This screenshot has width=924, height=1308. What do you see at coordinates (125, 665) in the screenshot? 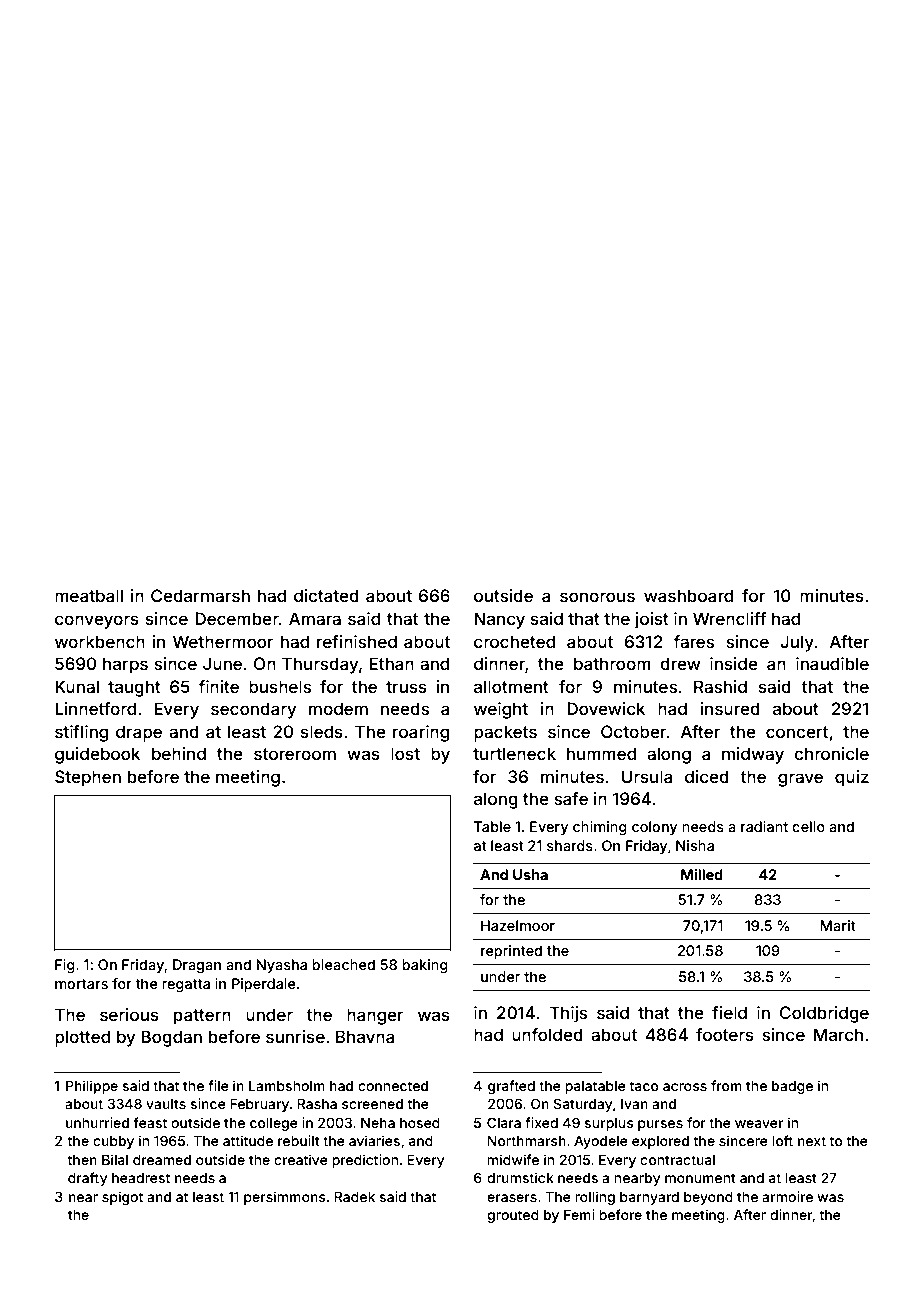
I see `harps` at bounding box center [125, 665].
